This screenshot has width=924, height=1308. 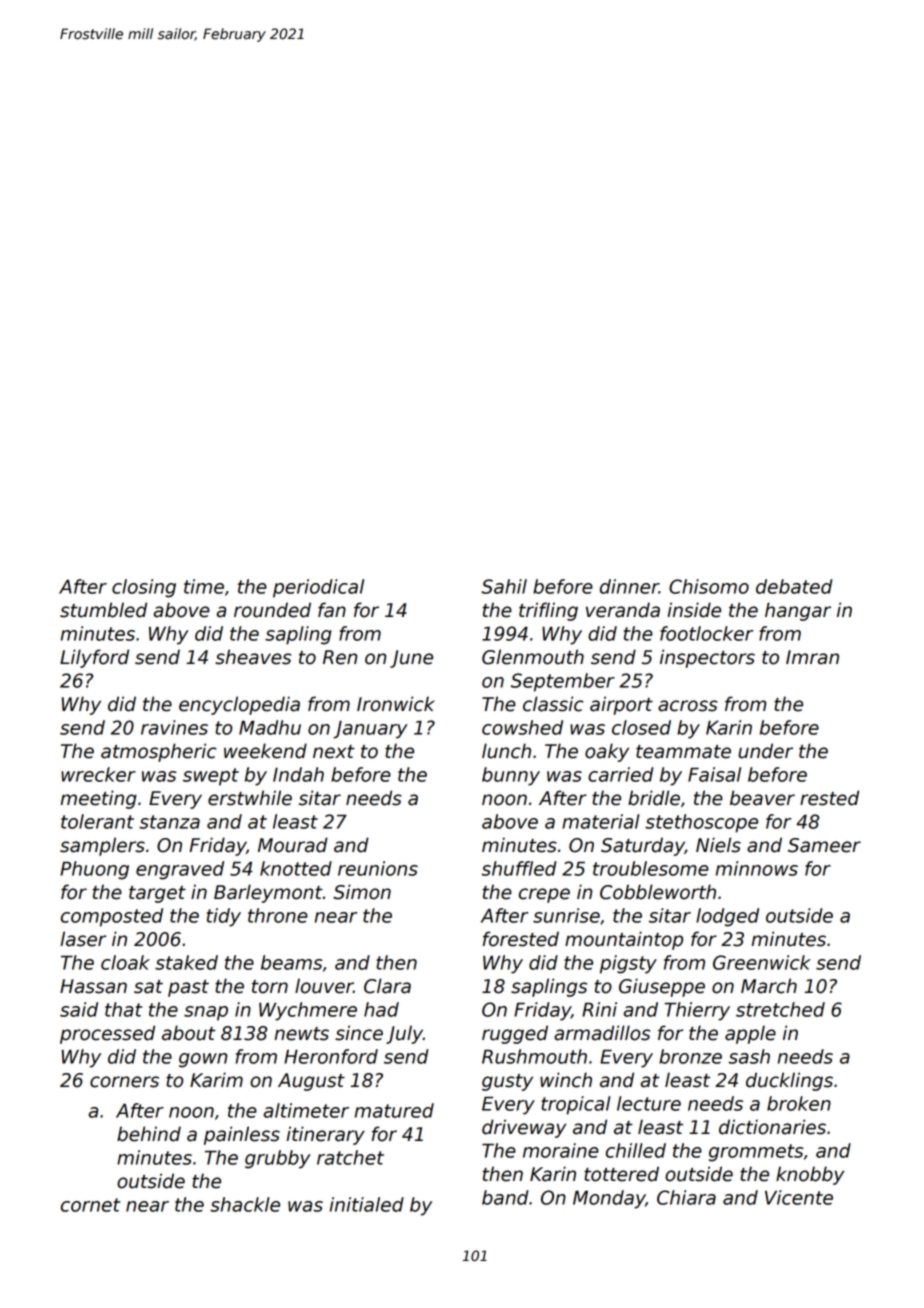 What do you see at coordinates (727, 917) in the screenshot?
I see `lodged` at bounding box center [727, 917].
